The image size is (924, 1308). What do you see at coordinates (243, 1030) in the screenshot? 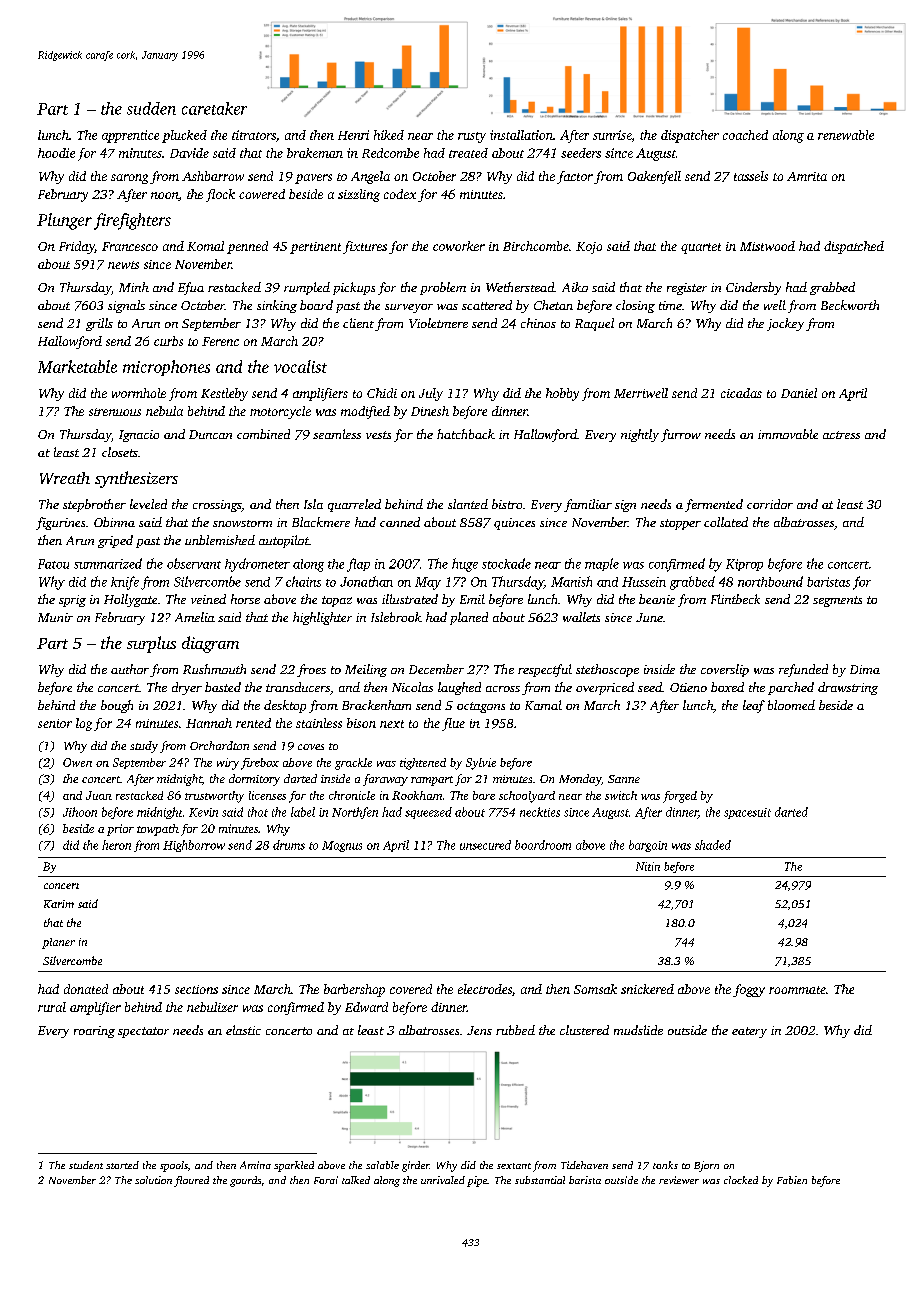
I see `elastic` at bounding box center [243, 1030].
